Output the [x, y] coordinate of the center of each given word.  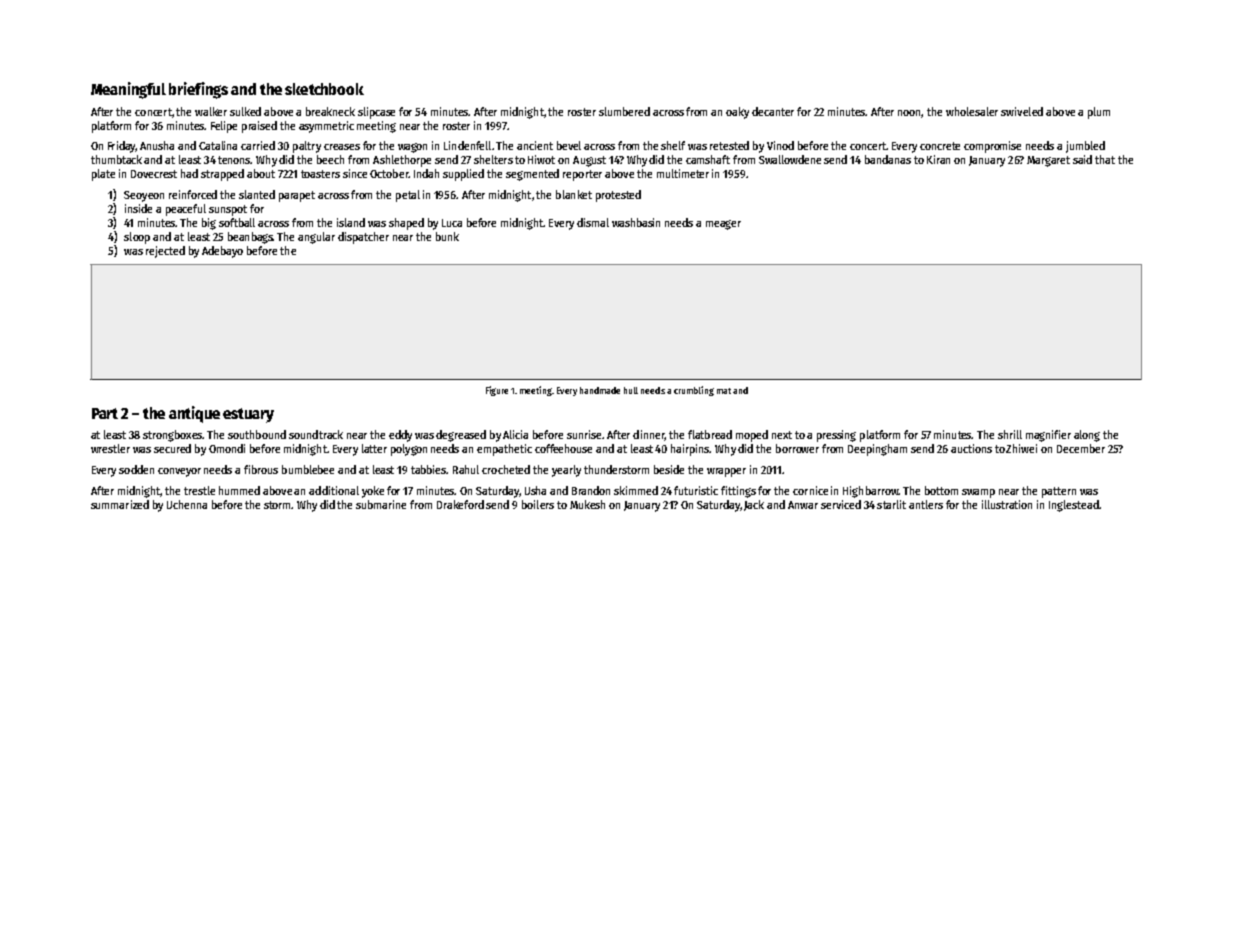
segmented [532, 175]
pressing [836, 436]
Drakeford [460, 504]
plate [103, 175]
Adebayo [222, 252]
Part [105, 413]
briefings [198, 90]
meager [723, 225]
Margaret [1048, 161]
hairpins [690, 450]
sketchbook [324, 89]
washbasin [636, 222]
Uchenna [187, 504]
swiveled [1022, 111]
